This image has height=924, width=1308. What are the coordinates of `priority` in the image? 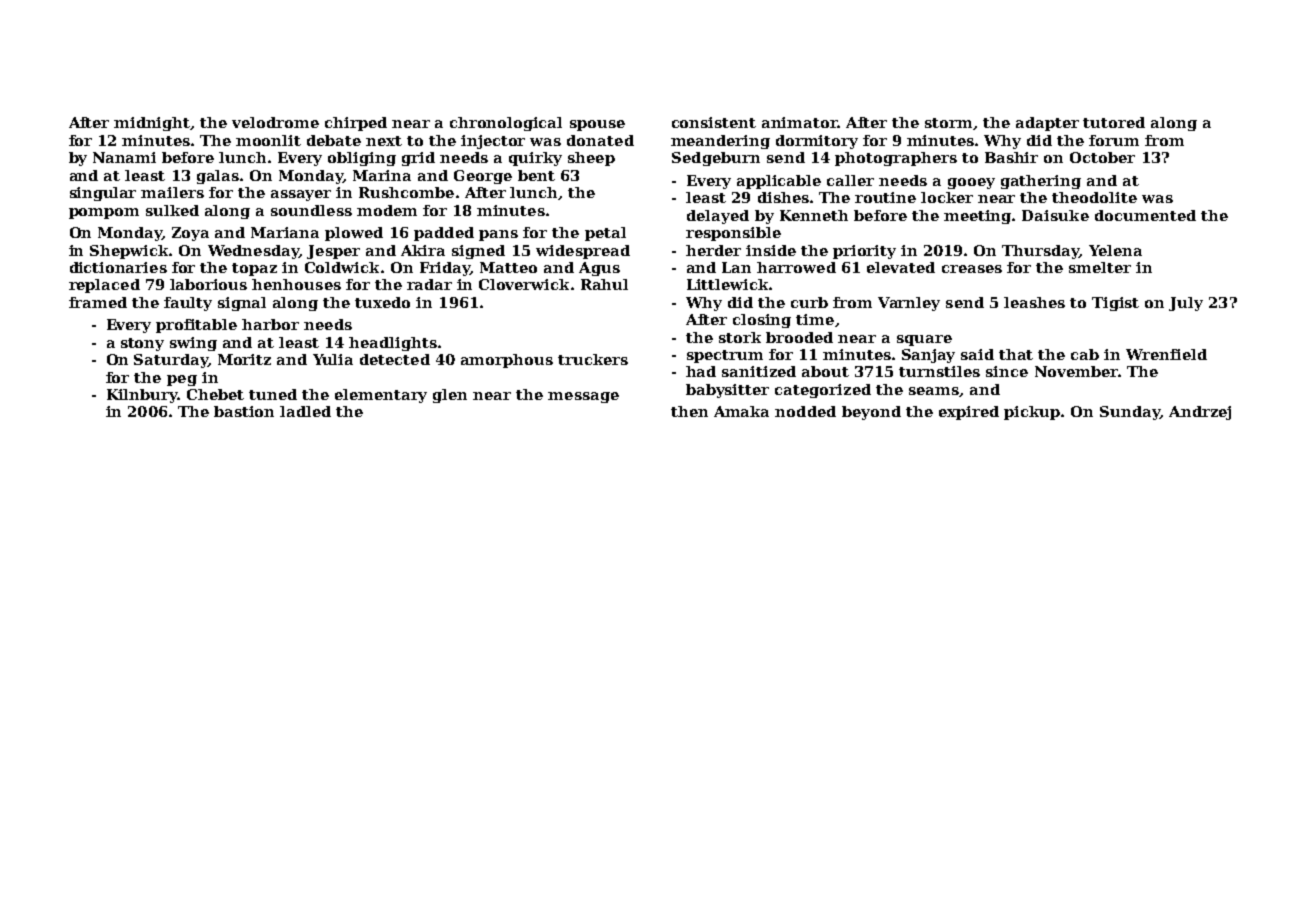 It's located at (864, 252).
